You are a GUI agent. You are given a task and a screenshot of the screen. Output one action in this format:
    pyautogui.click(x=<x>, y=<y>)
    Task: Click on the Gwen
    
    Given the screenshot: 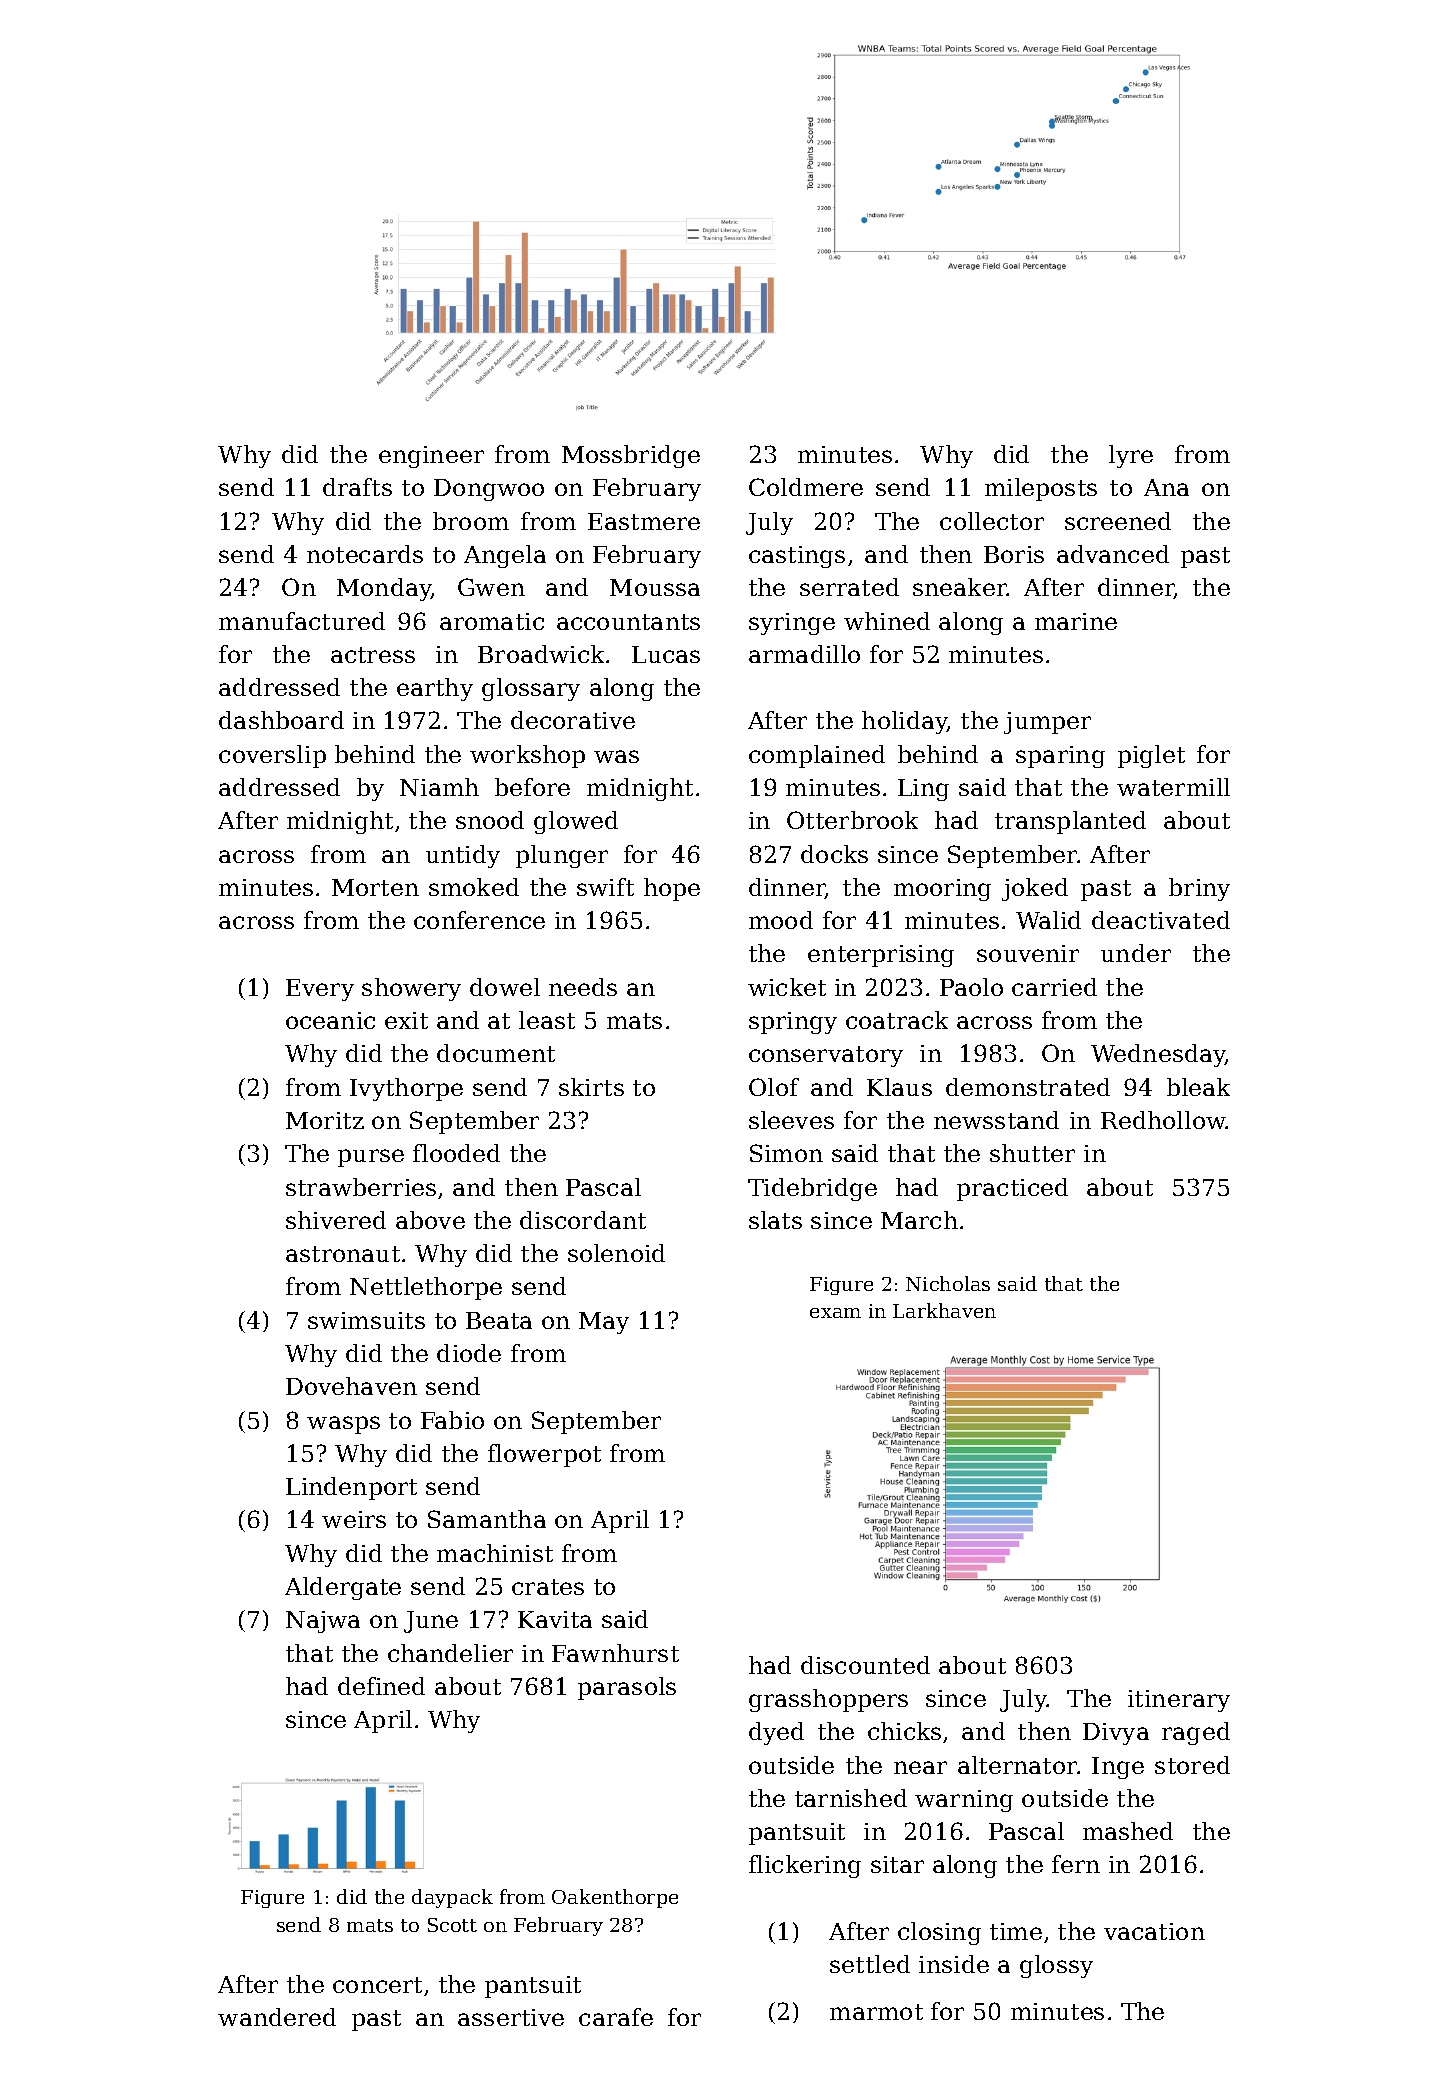 What is the action you would take?
    pyautogui.click(x=491, y=587)
